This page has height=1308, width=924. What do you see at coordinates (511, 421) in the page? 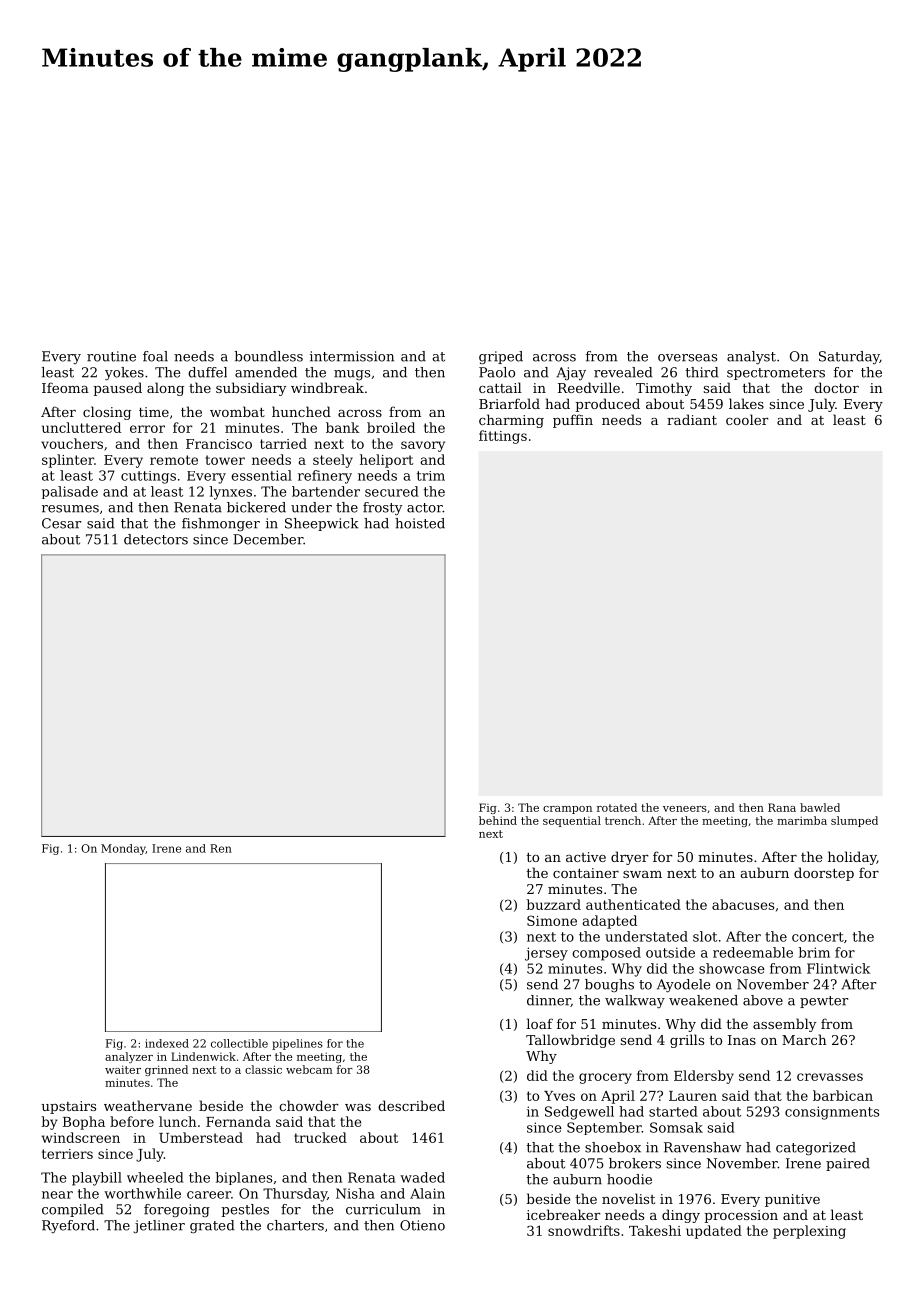
I see `charming` at bounding box center [511, 421].
